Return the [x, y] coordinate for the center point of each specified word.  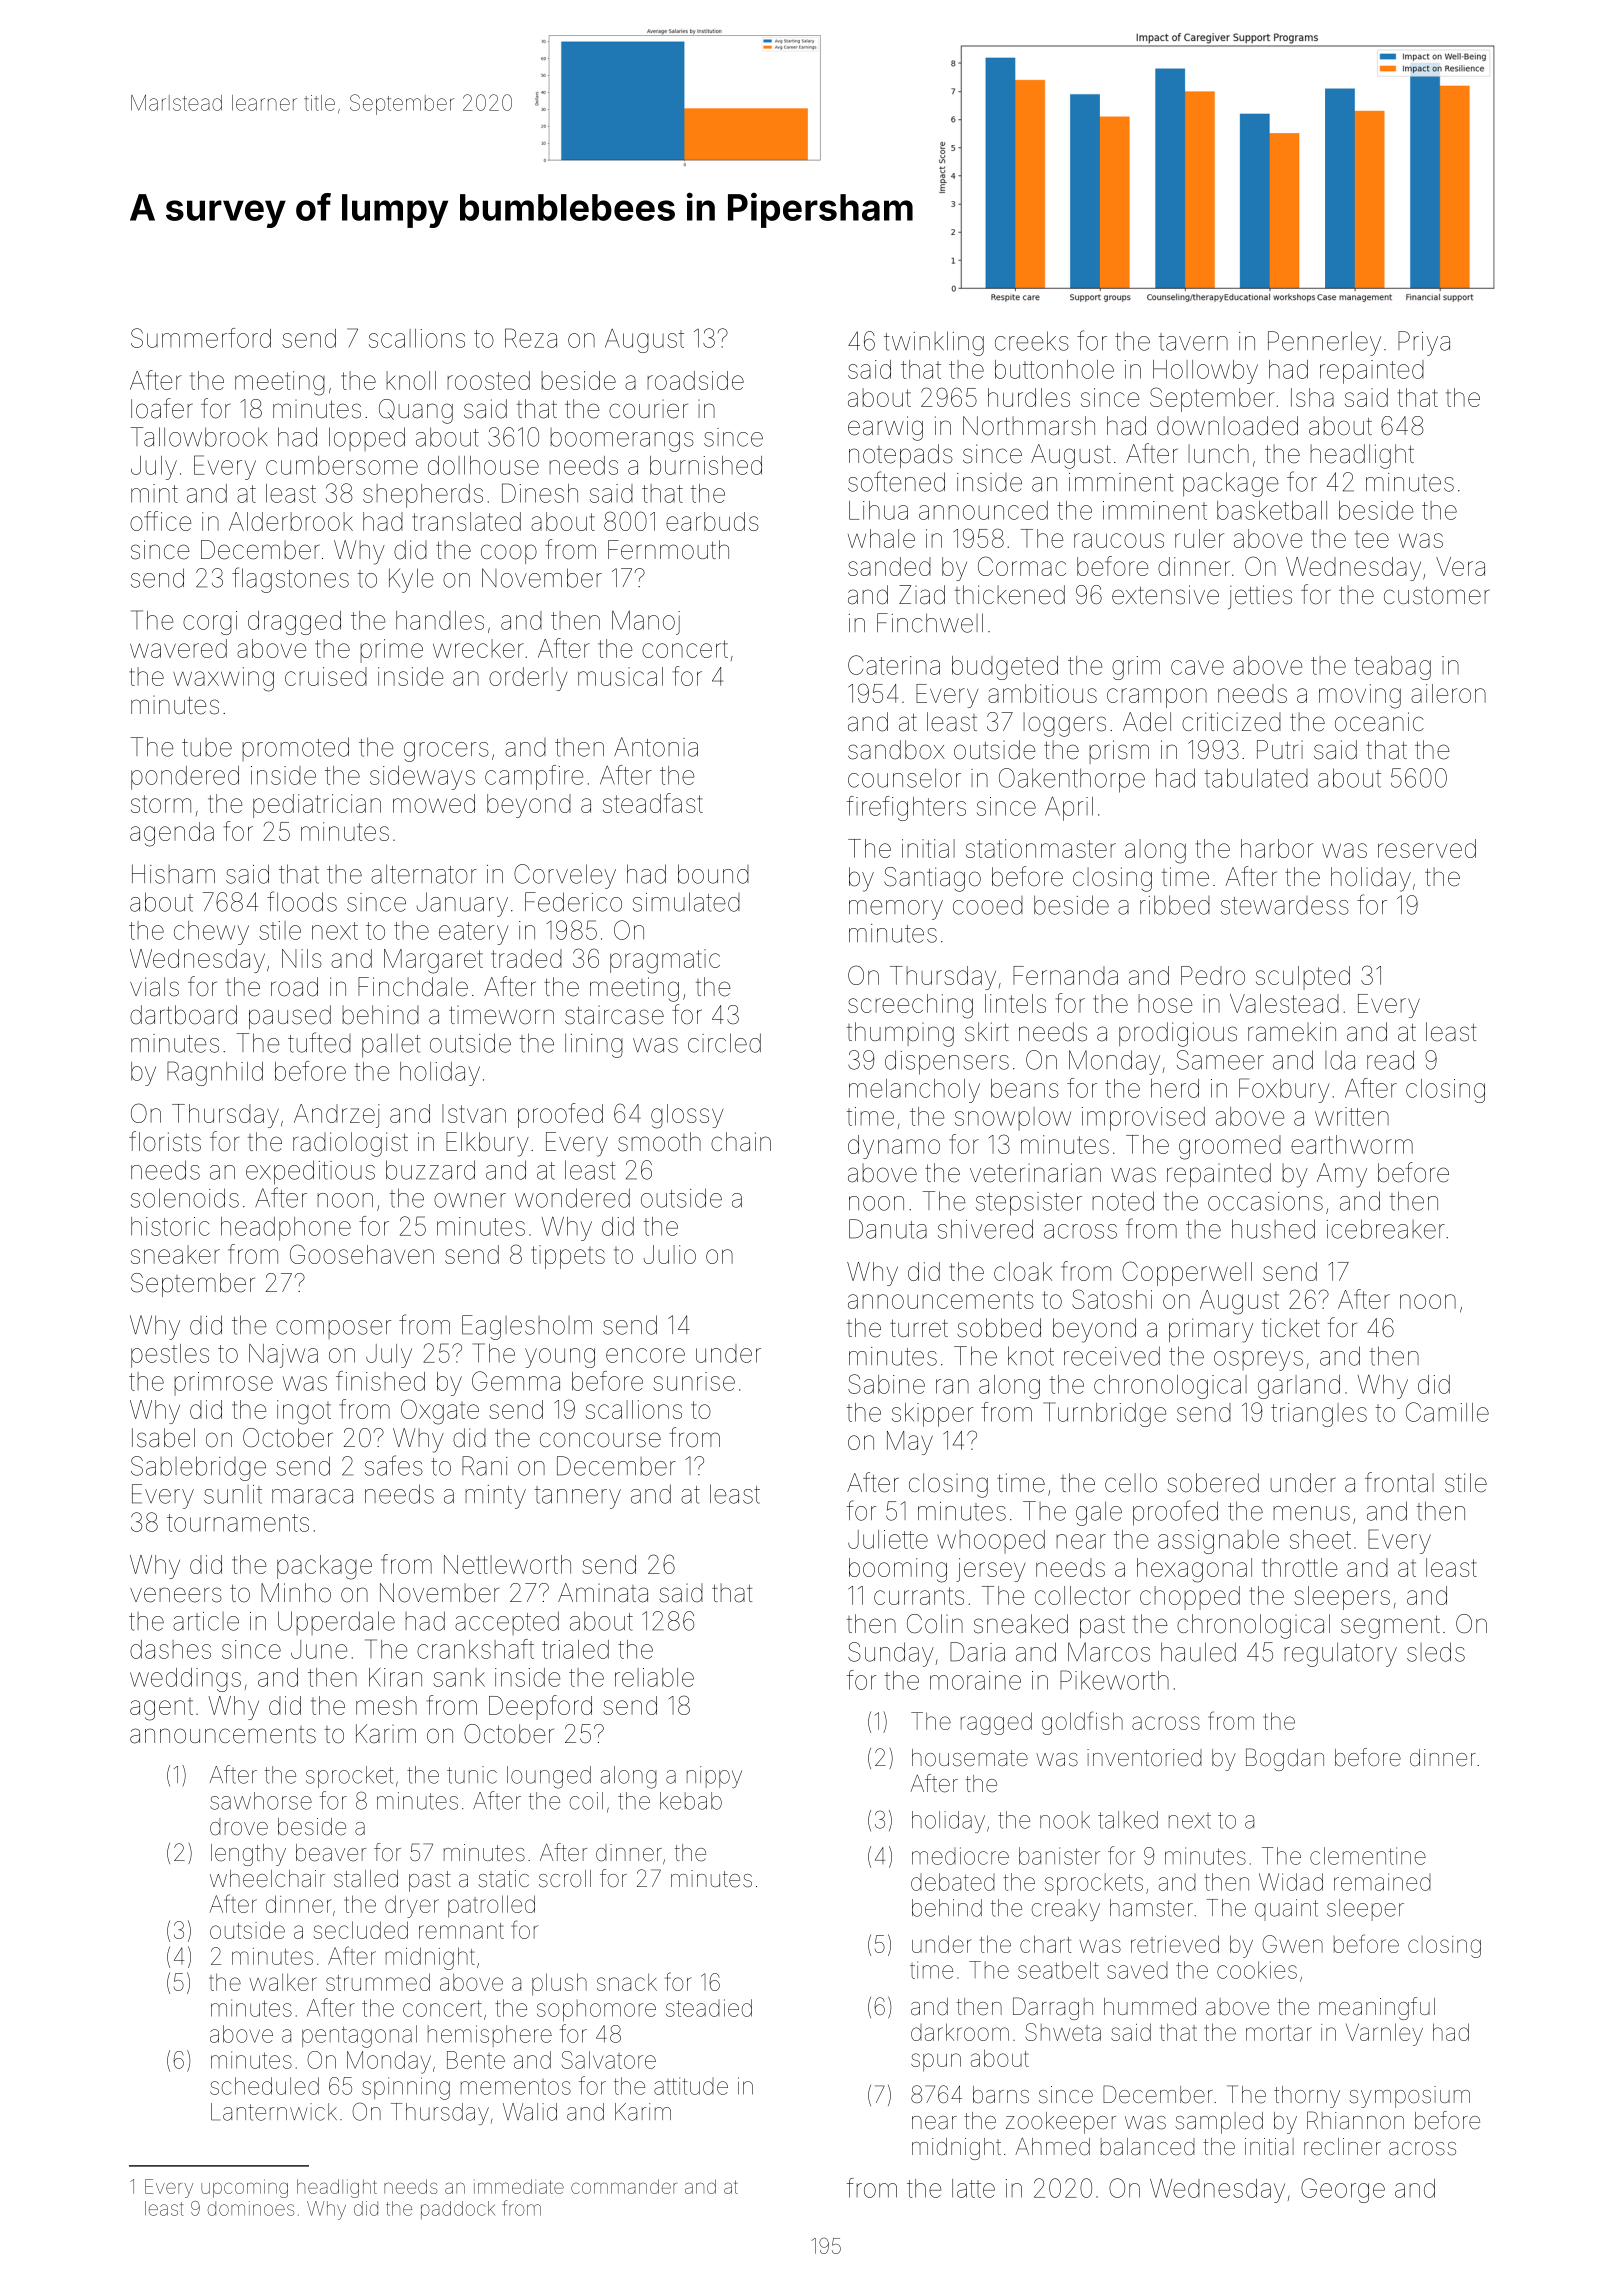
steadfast [653, 803]
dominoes [251, 2208]
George [1343, 2190]
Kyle [411, 580]
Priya [1424, 343]
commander [624, 2186]
